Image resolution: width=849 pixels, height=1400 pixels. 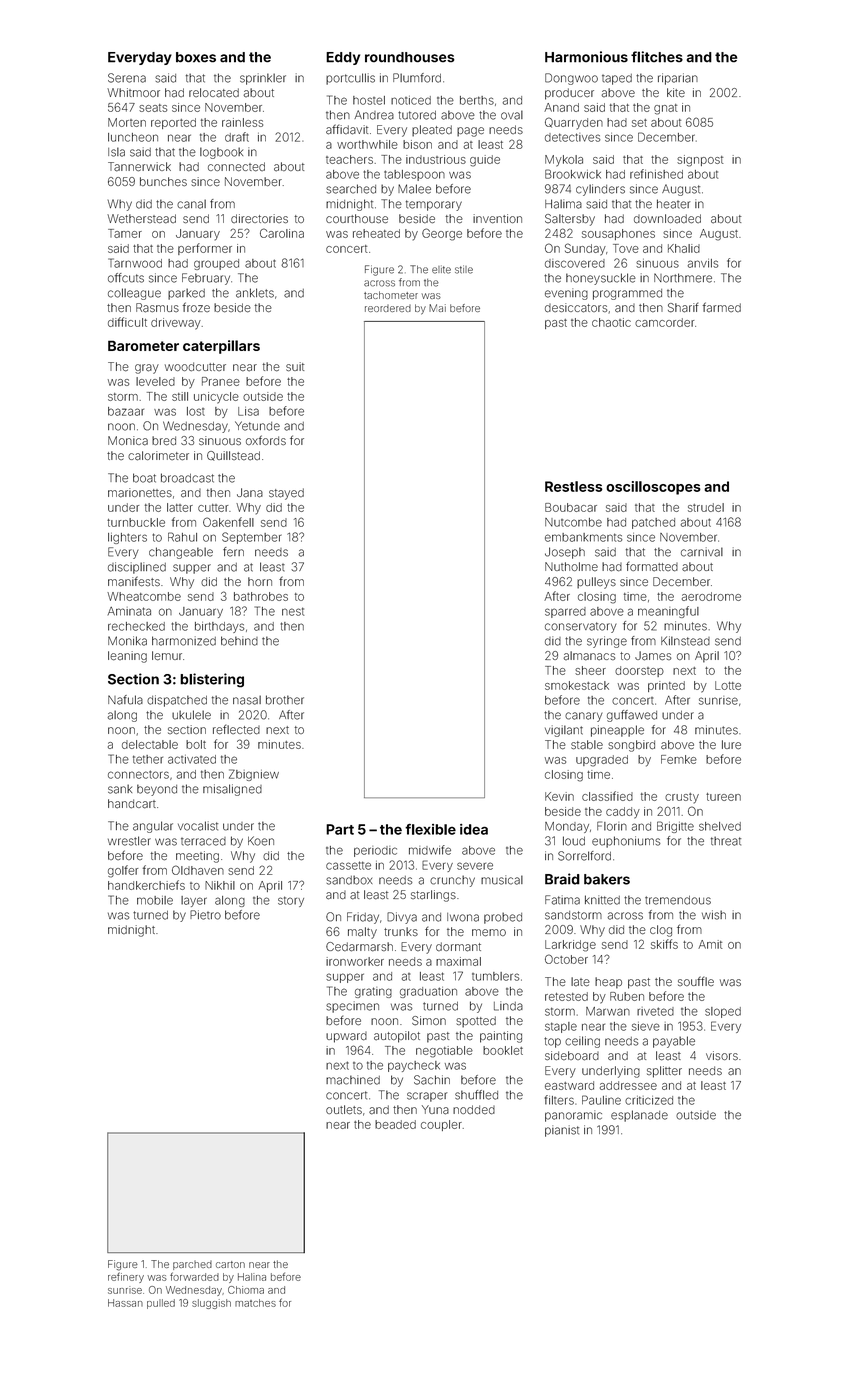 What do you see at coordinates (411, 100) in the screenshot?
I see `noticed` at bounding box center [411, 100].
